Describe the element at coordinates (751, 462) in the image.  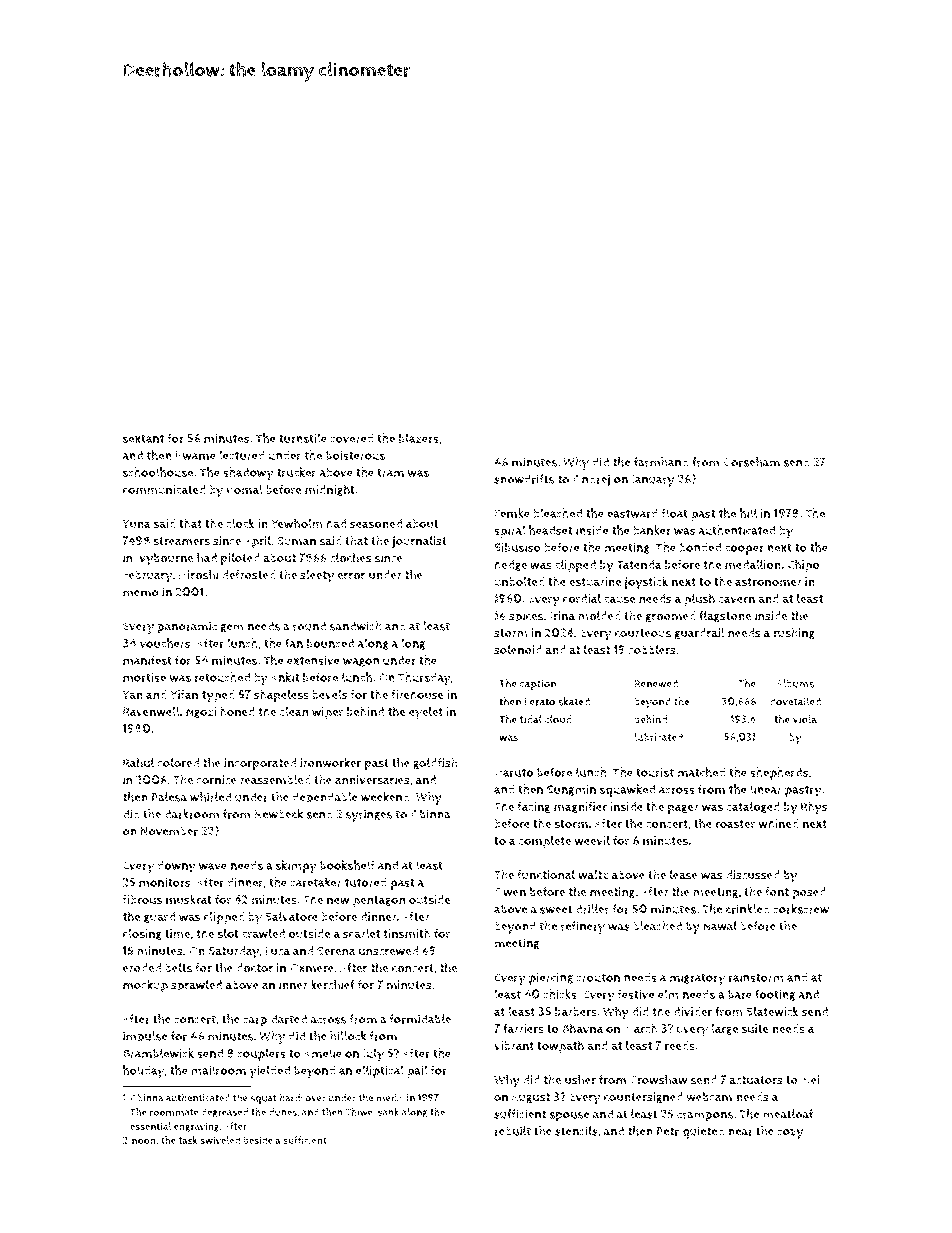
I see `Gorseham` at that location.
